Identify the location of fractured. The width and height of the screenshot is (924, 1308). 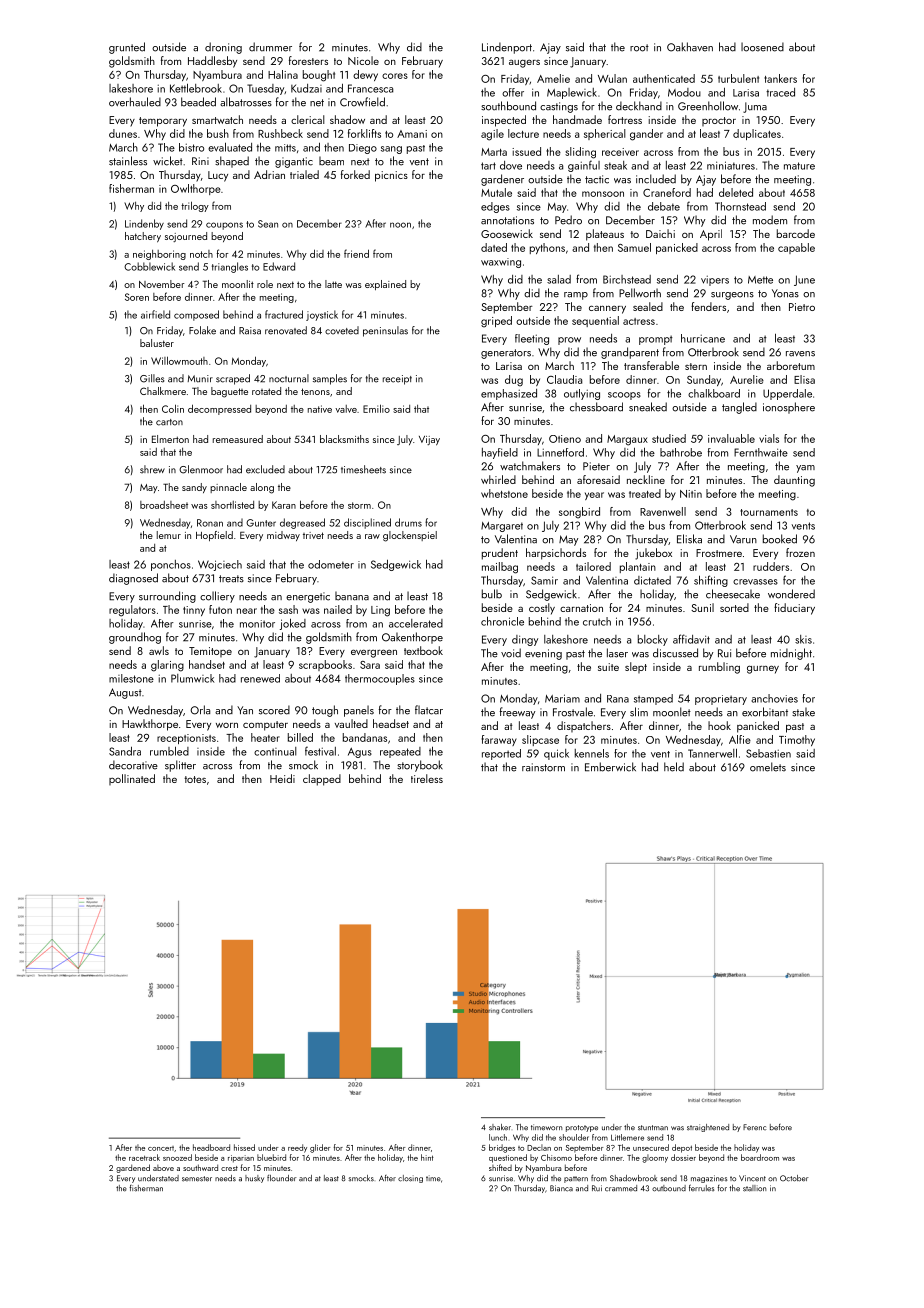
(284, 314).
